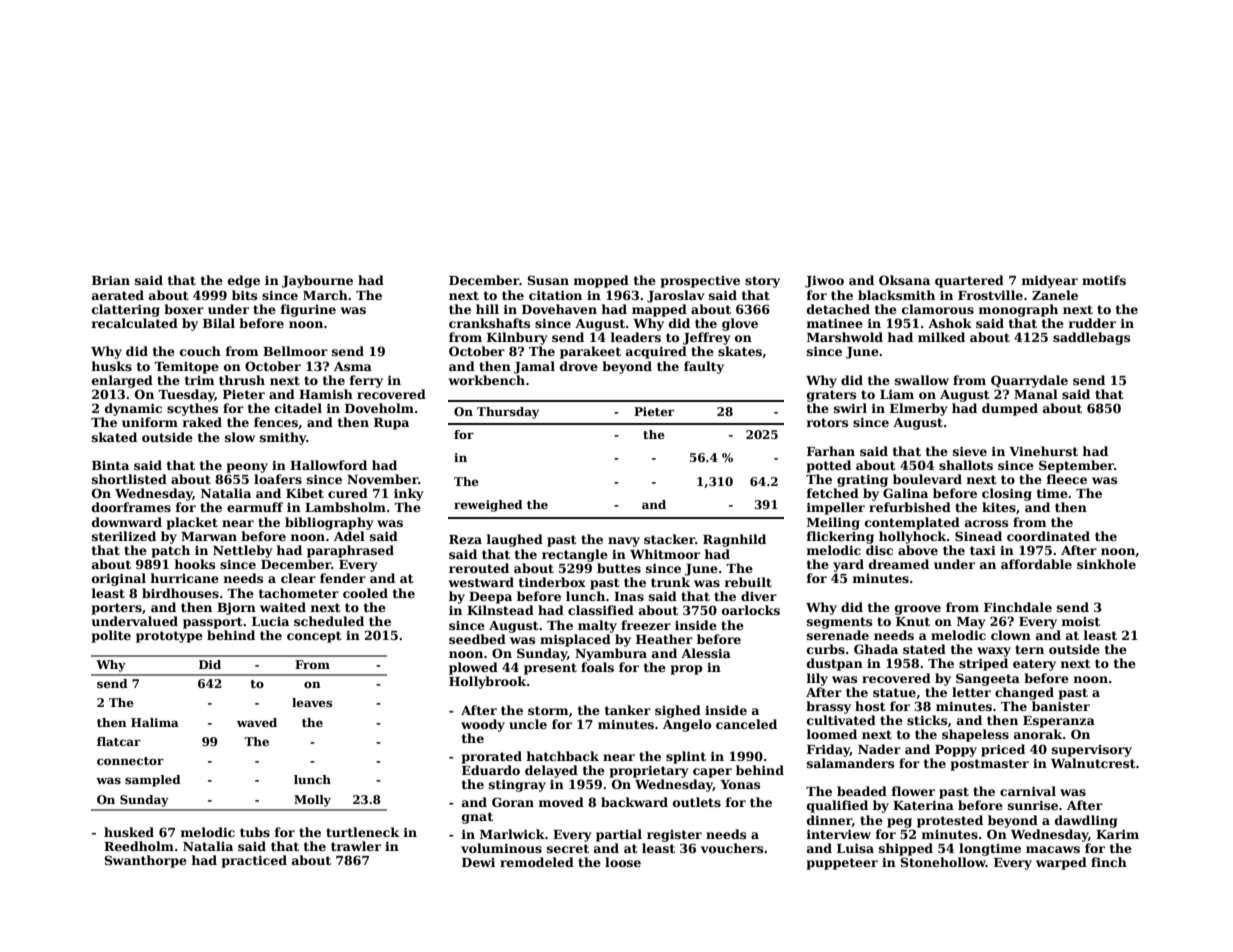 The image size is (1233, 952). I want to click on interview, so click(838, 834).
